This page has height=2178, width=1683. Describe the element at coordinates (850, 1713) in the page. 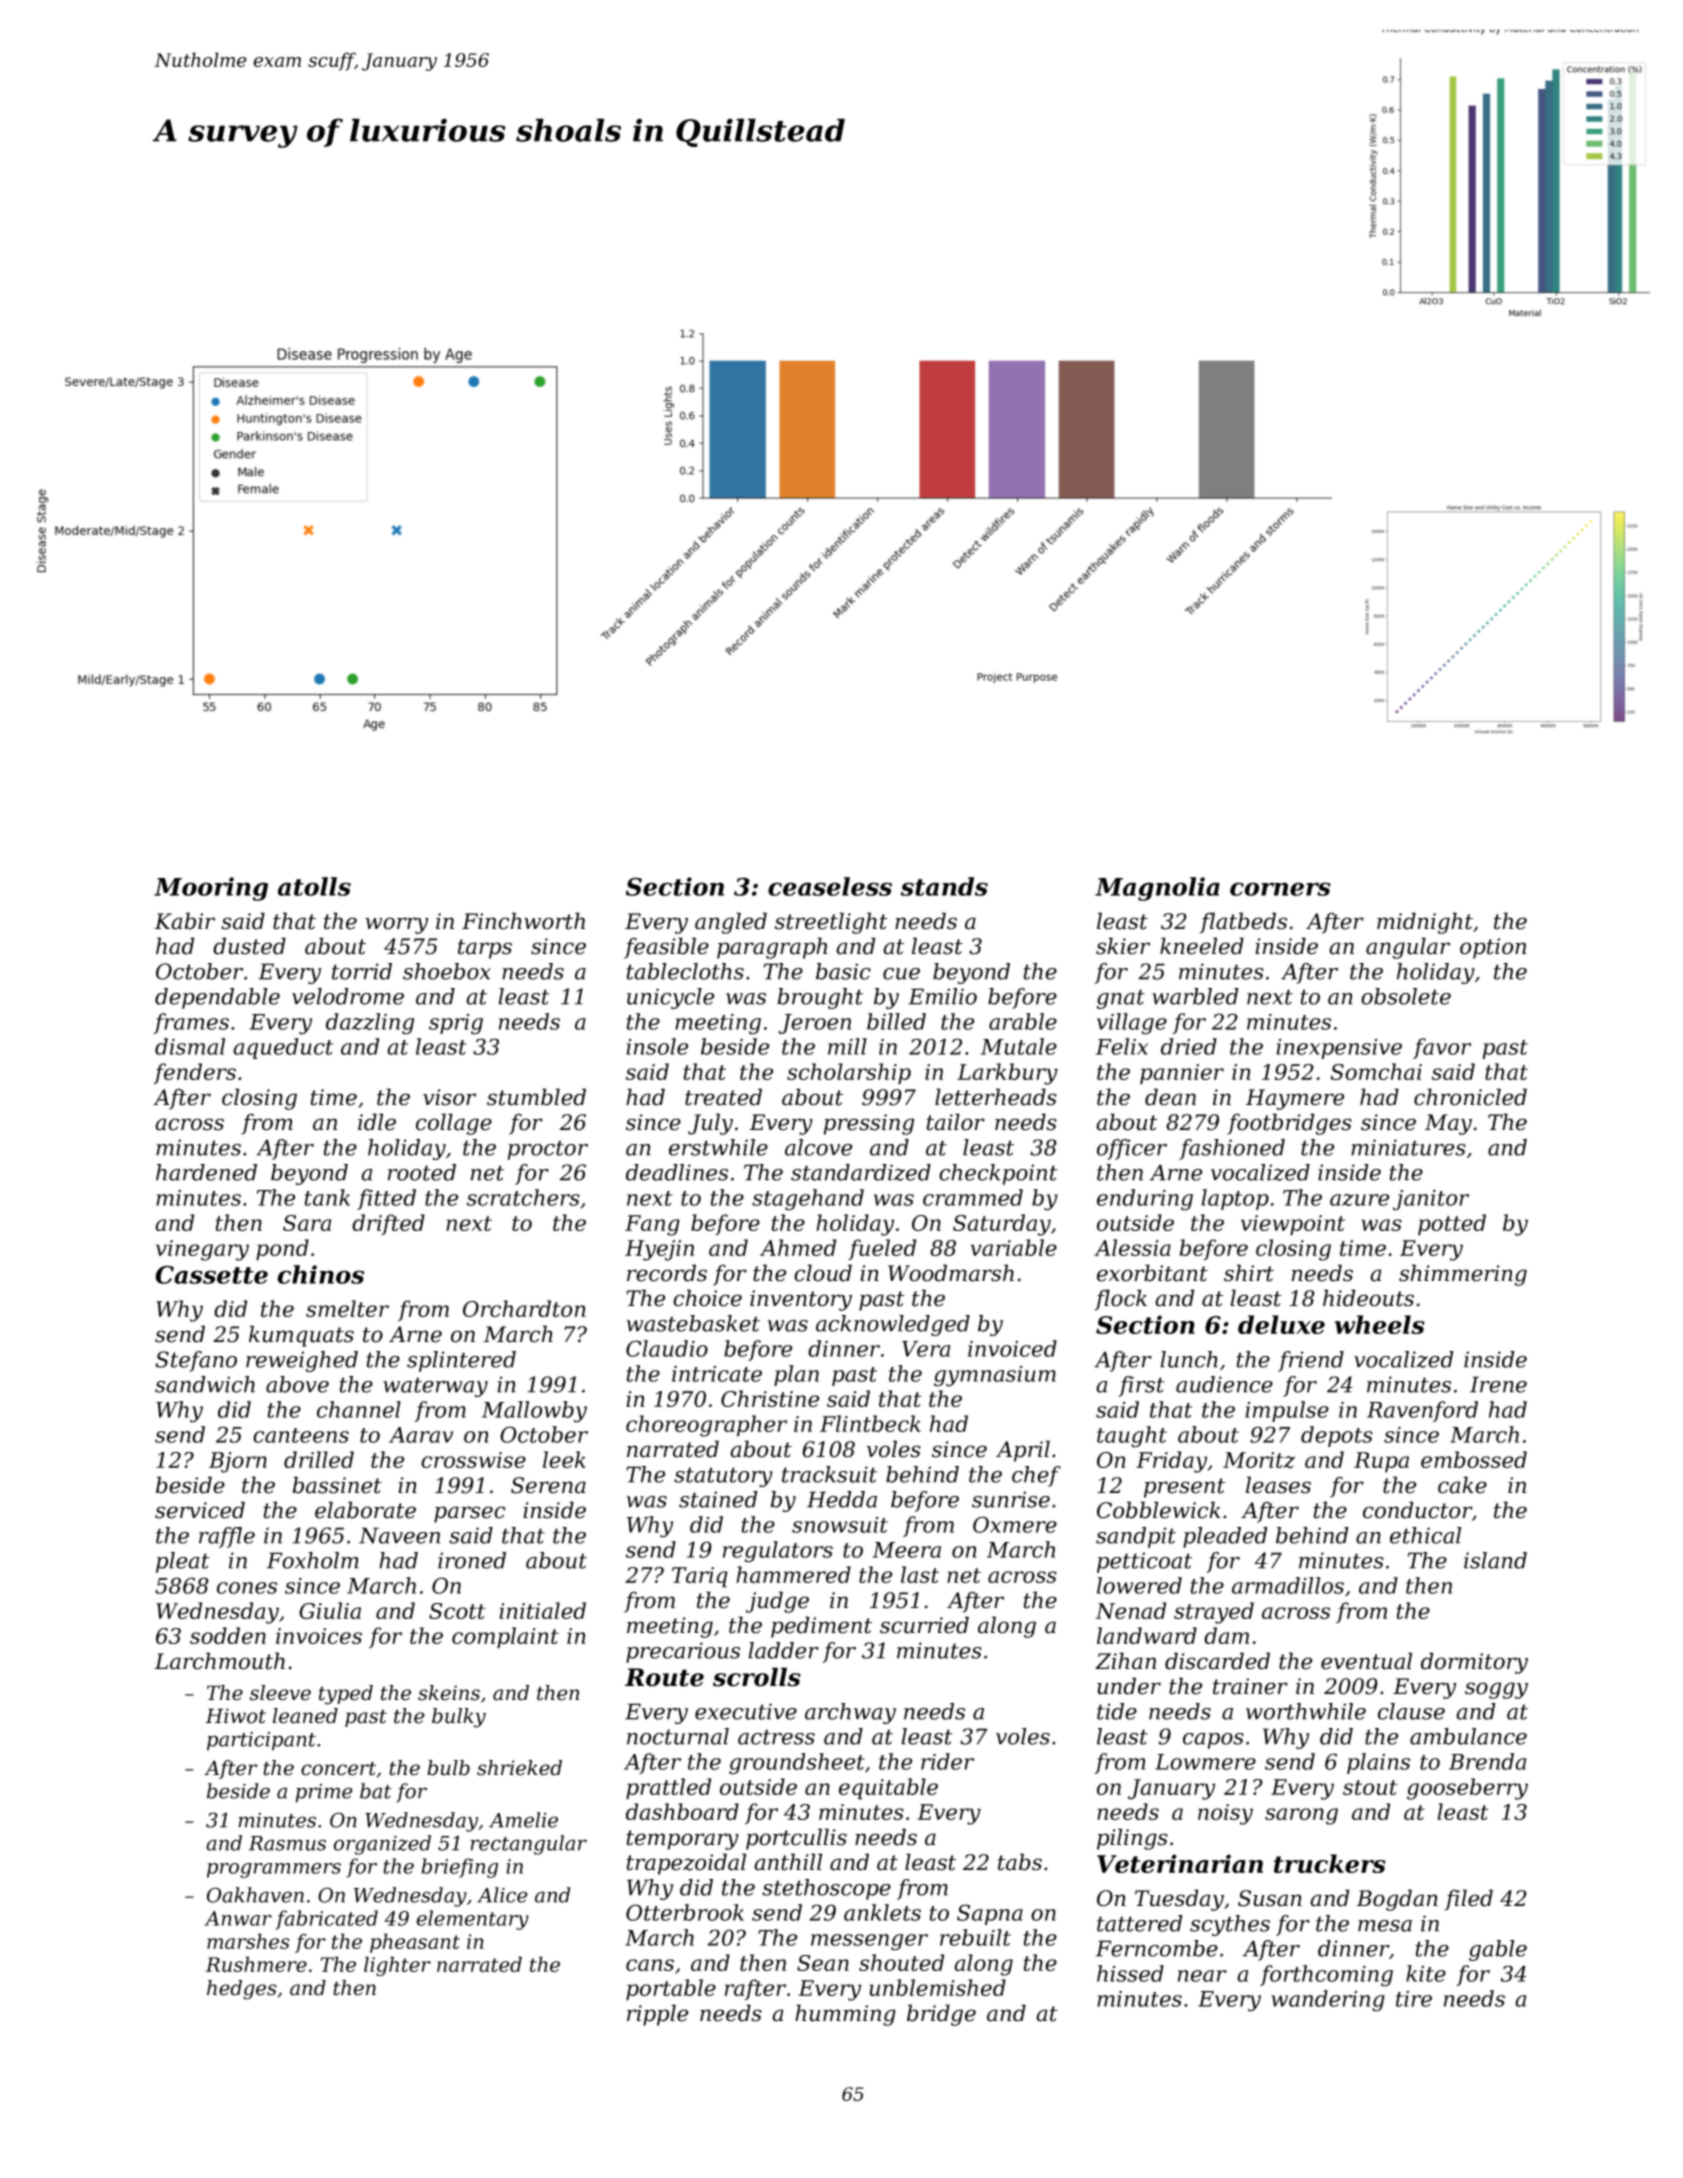

I see `archway` at that location.
